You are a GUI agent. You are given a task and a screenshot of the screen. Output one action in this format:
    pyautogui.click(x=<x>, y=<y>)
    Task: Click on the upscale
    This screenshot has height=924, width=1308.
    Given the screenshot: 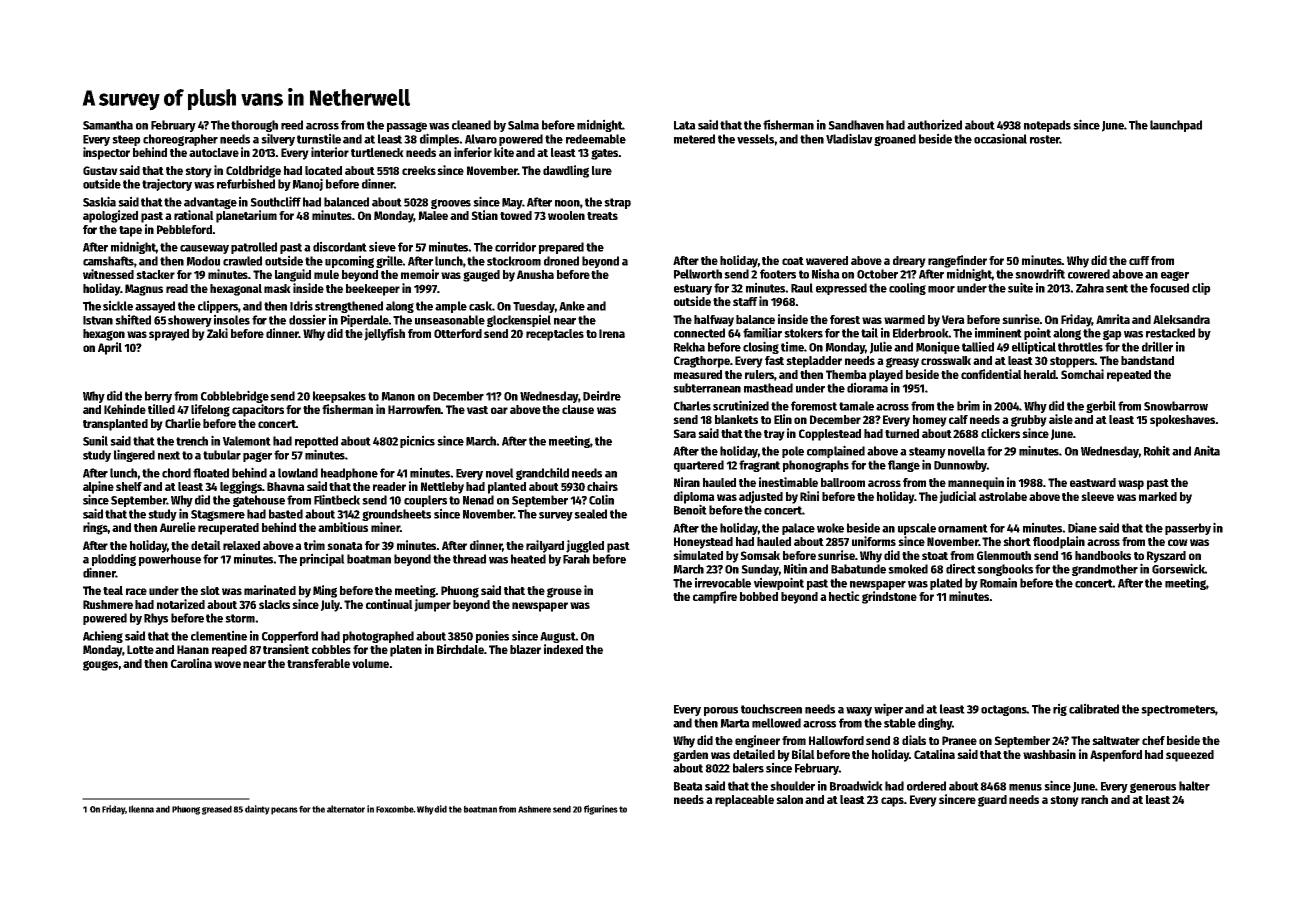 What is the action you would take?
    pyautogui.click(x=917, y=529)
